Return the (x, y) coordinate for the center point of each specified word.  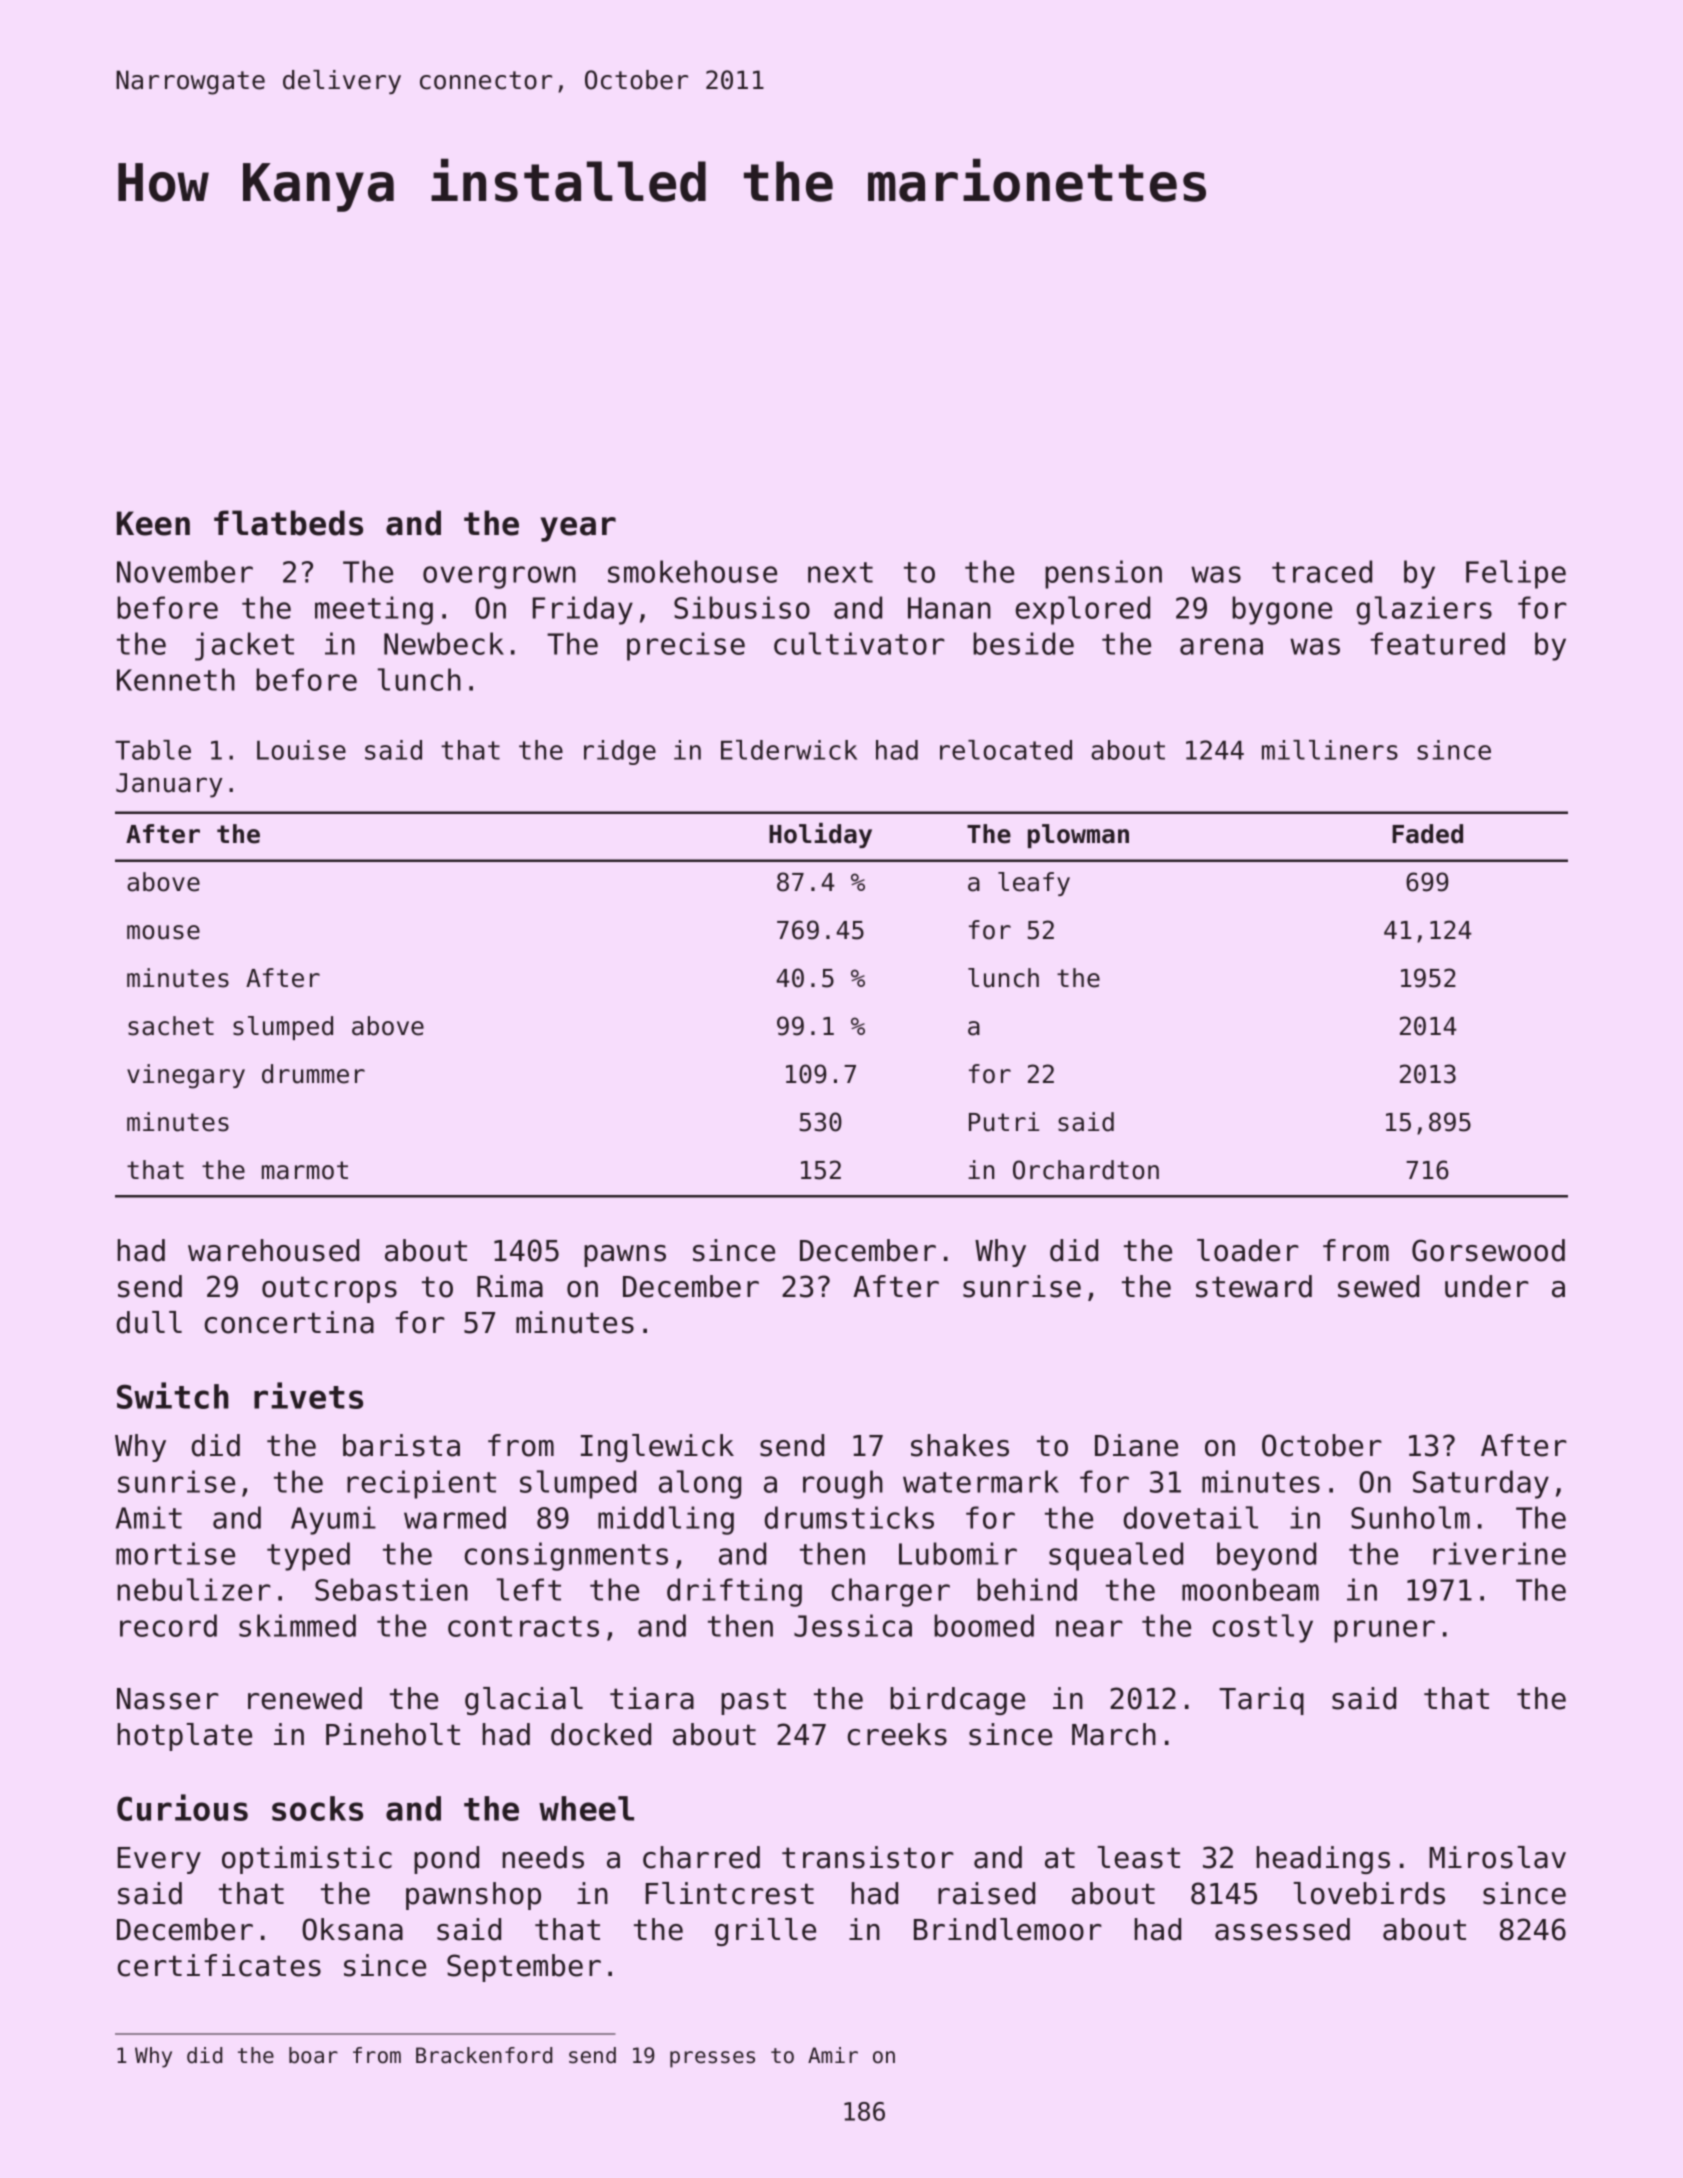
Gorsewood (1488, 1250)
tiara (652, 1698)
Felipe (1516, 574)
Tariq (1261, 1701)
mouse (163, 932)
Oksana (352, 1929)
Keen (153, 523)
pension (1103, 574)
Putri (1004, 1122)
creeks (897, 1734)
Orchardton (1086, 1170)
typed (308, 1556)
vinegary (186, 1076)
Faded (1427, 834)
